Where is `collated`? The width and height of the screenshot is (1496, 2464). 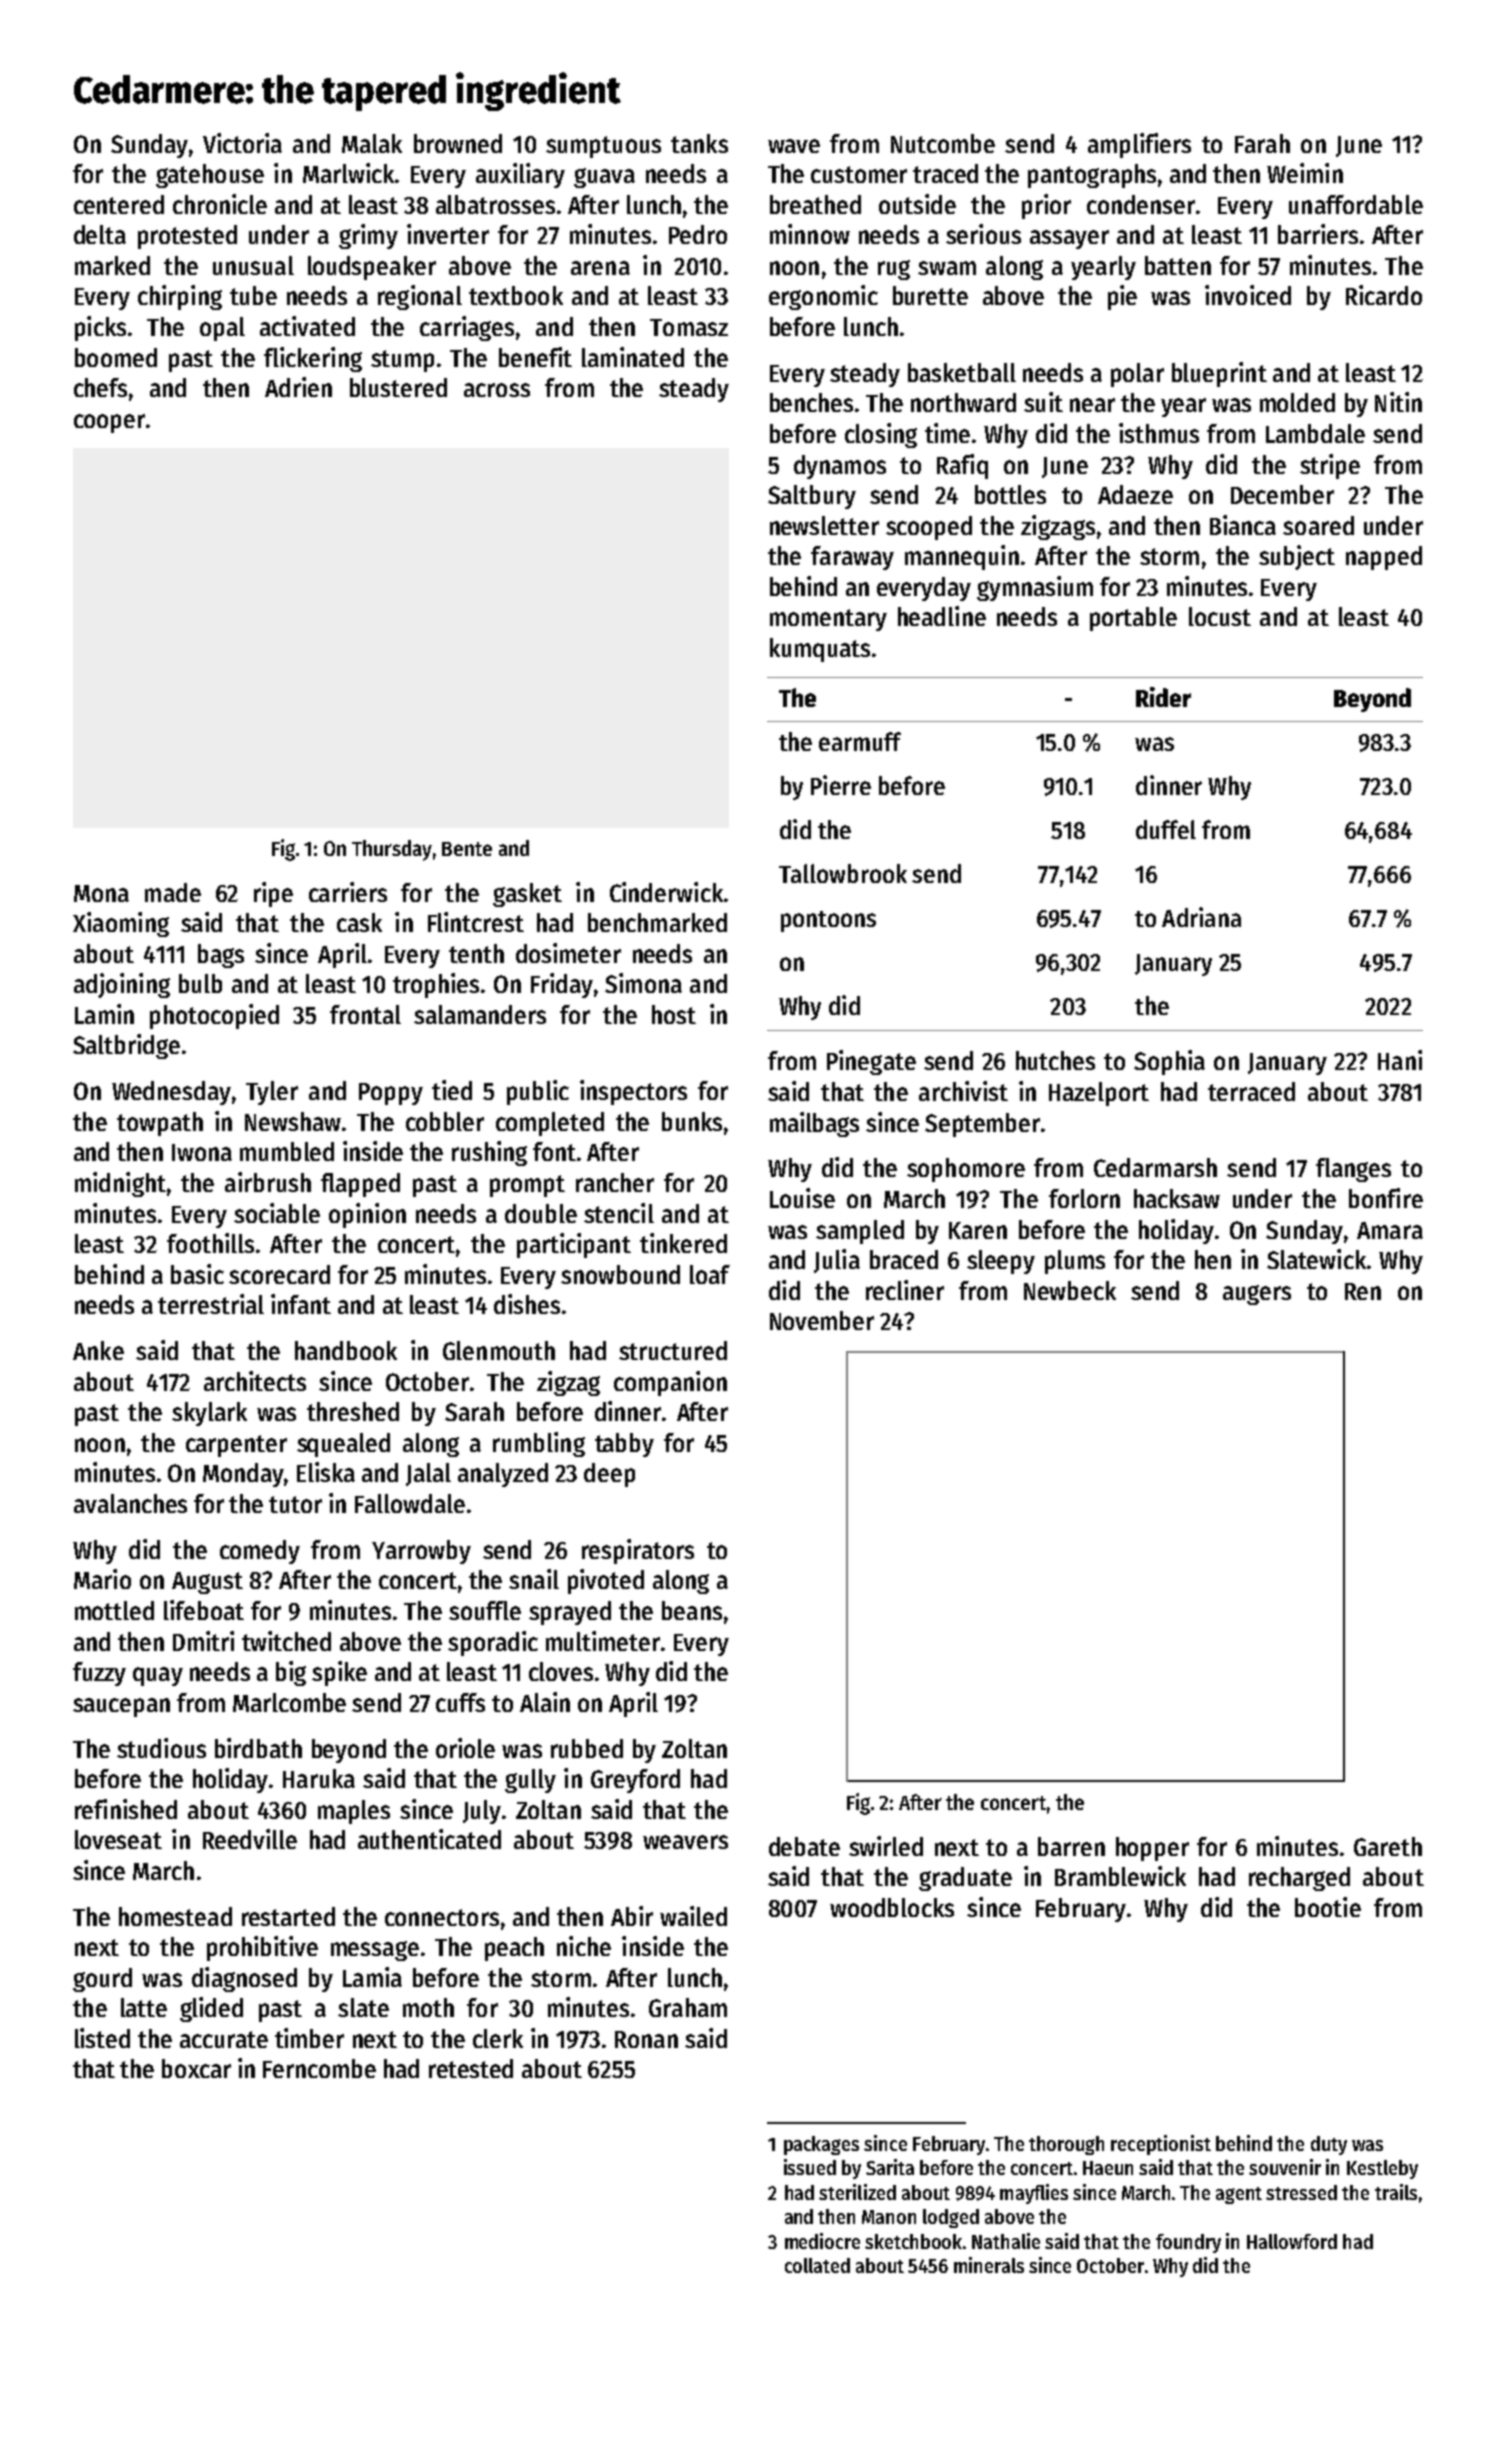
collated is located at coordinates (817, 2265).
